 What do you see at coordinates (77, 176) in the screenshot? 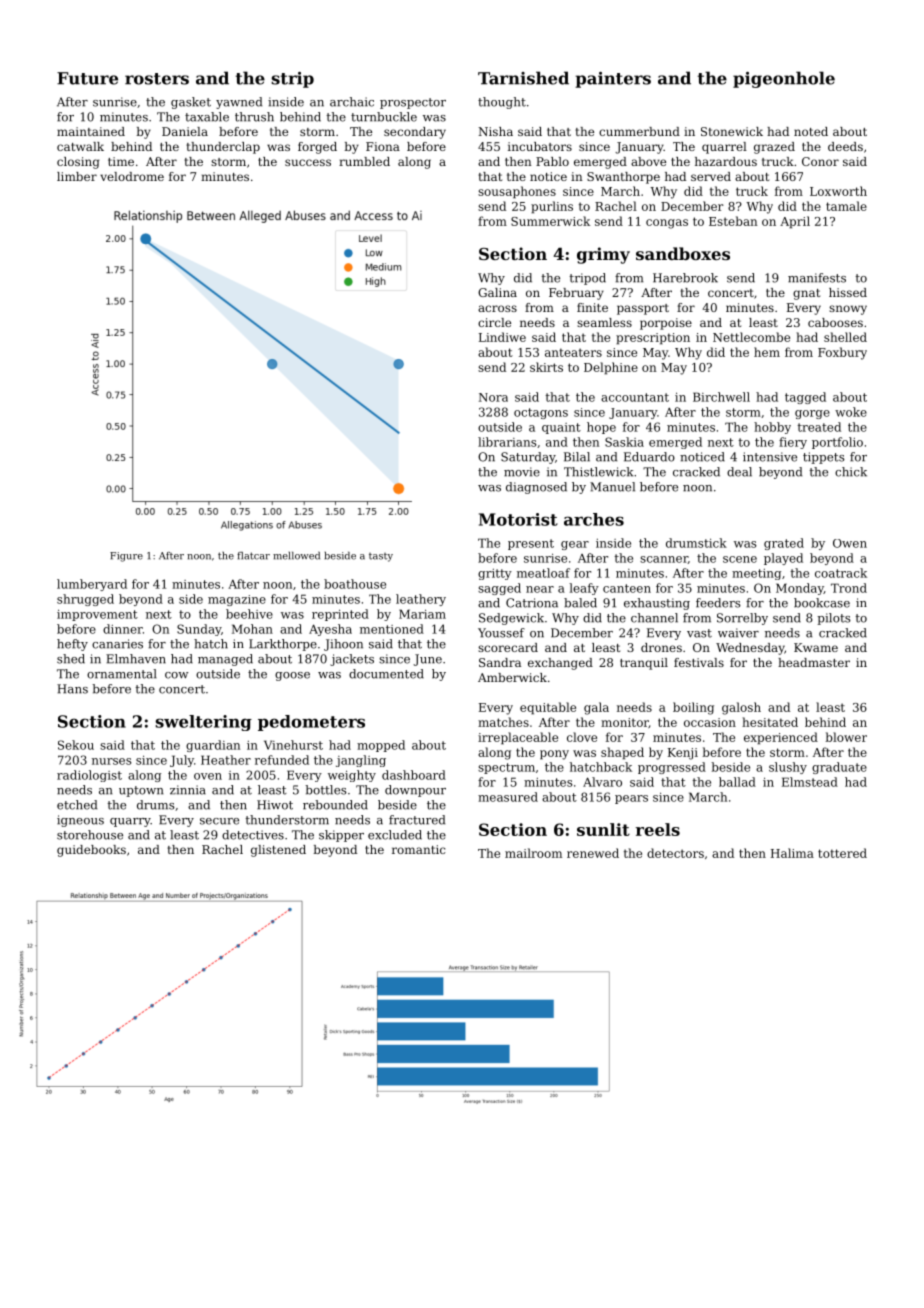
I see `limber` at bounding box center [77, 176].
